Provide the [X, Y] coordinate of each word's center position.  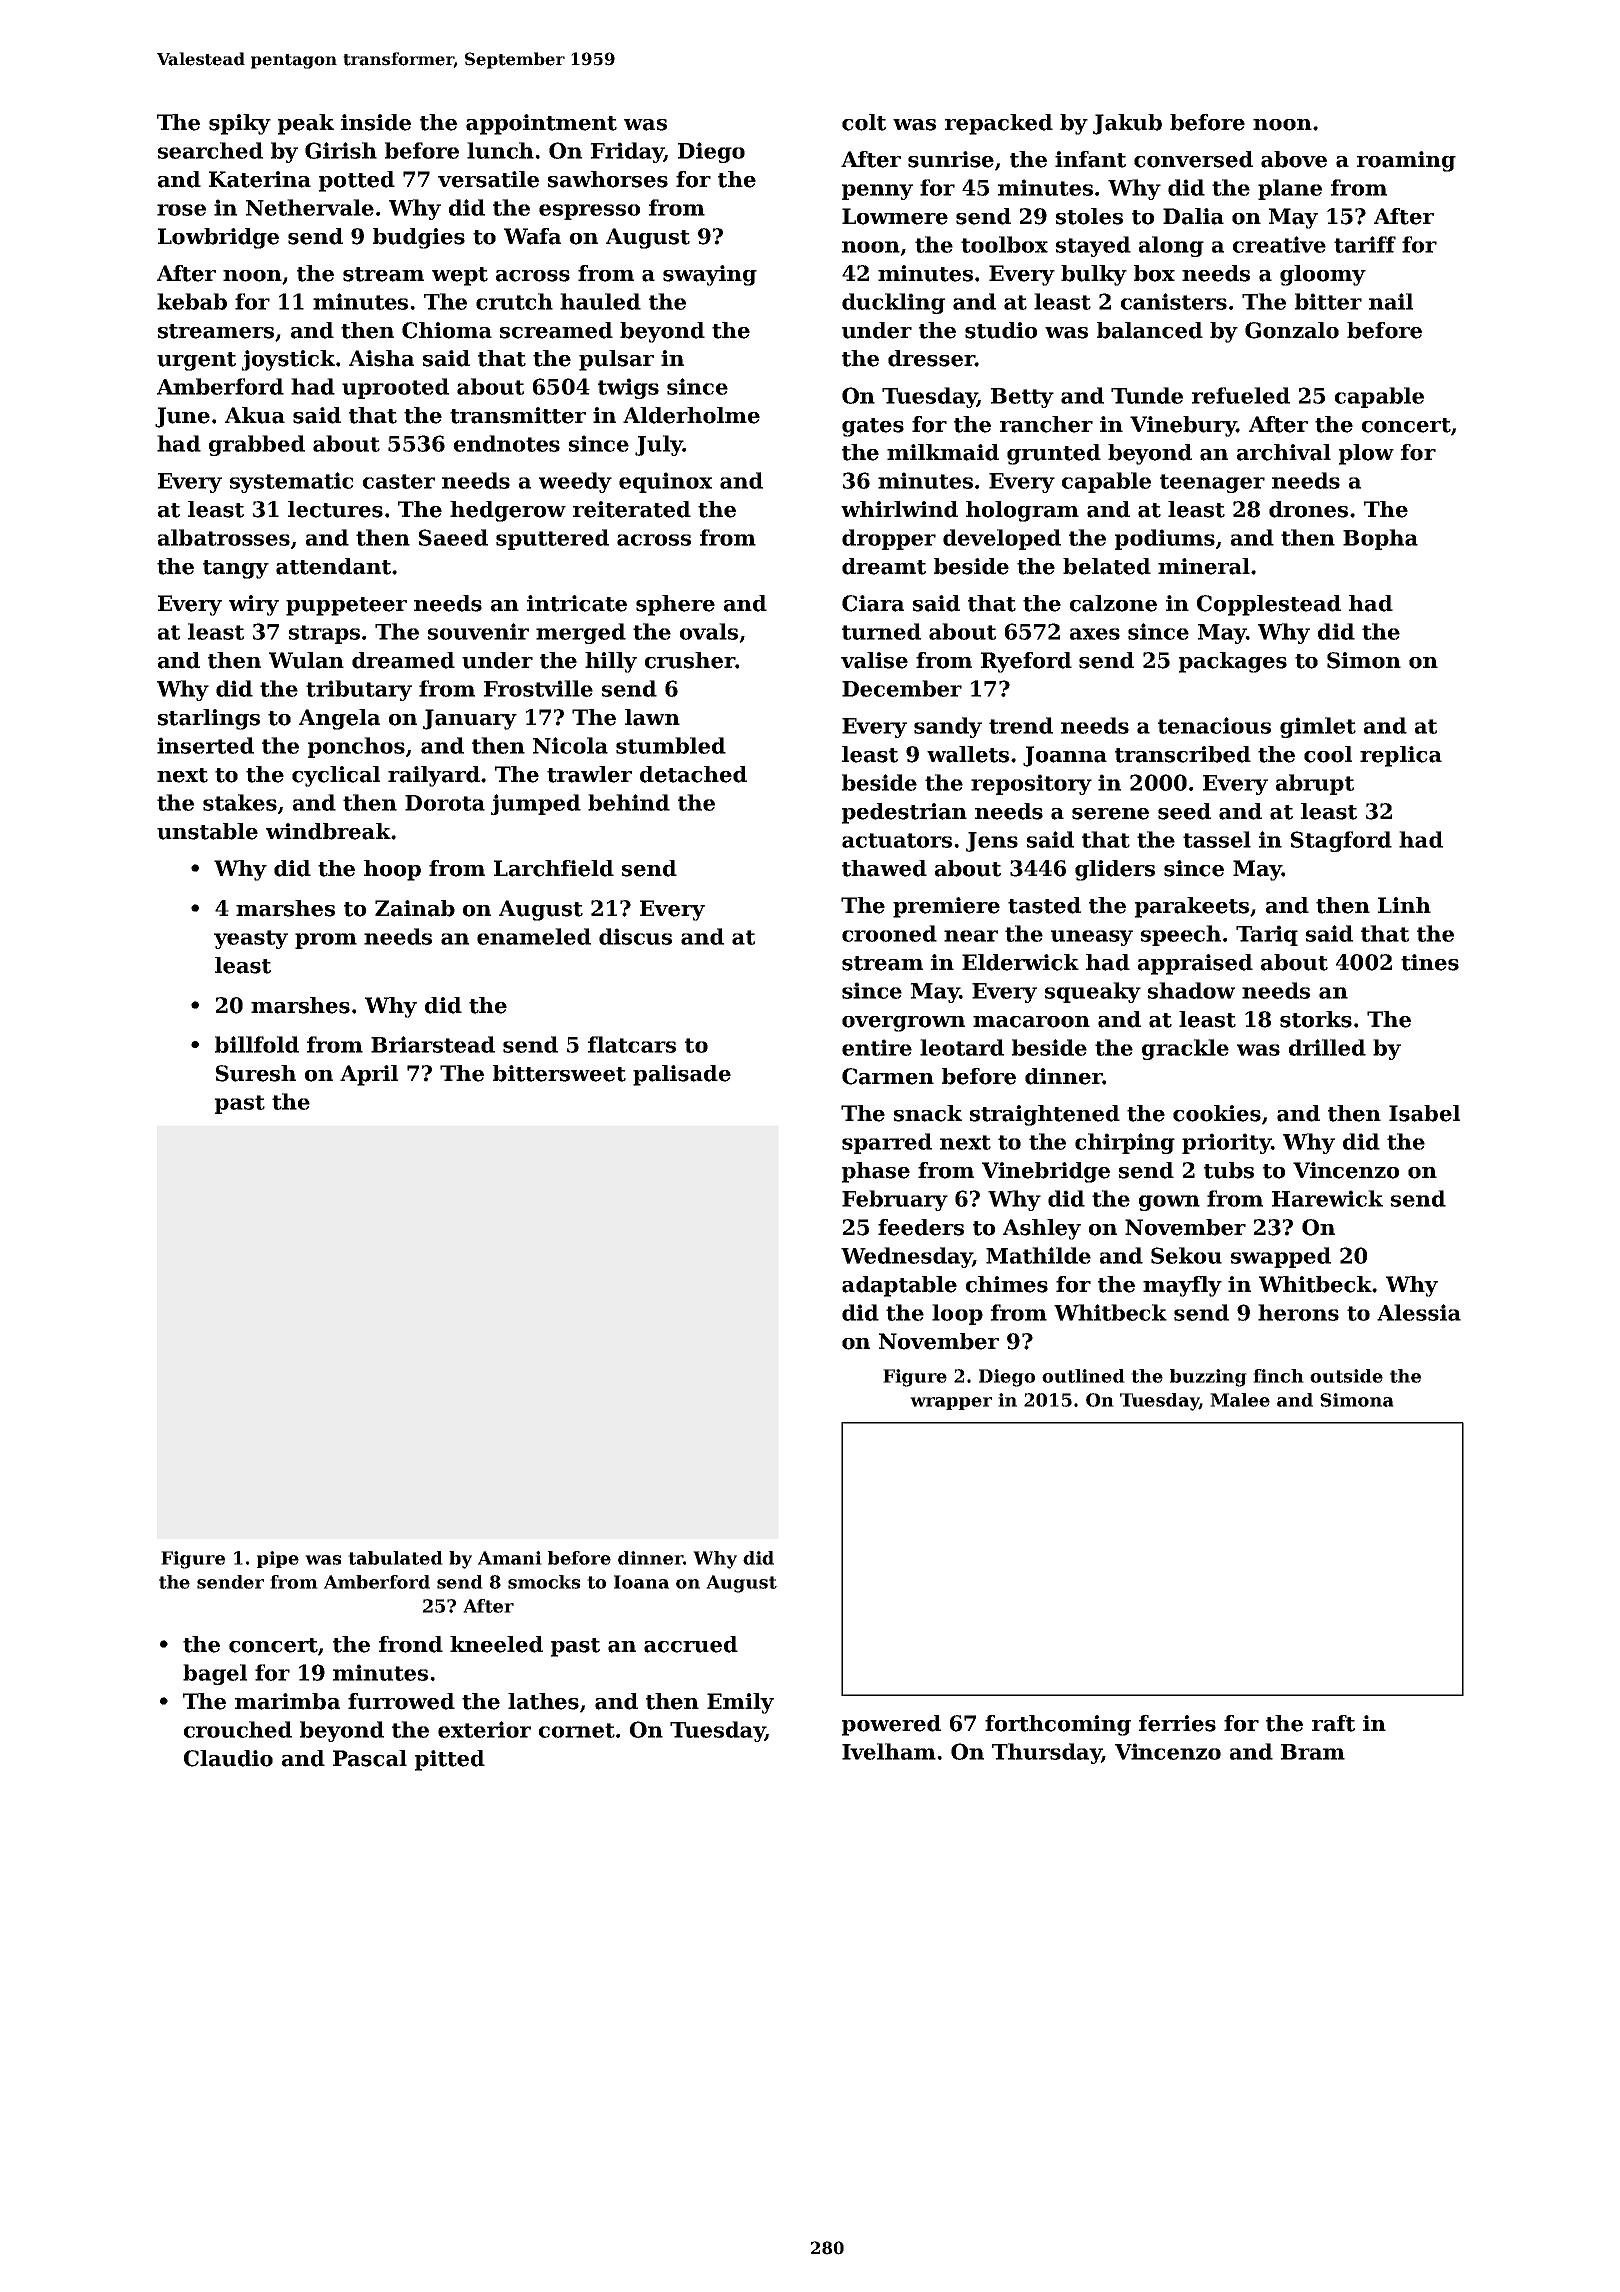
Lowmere [895, 216]
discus [635, 936]
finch [1278, 1376]
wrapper [951, 1403]
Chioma [447, 330]
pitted [450, 1760]
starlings [209, 719]
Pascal [370, 1758]
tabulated [395, 1558]
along [1171, 246]
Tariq [1267, 935]
